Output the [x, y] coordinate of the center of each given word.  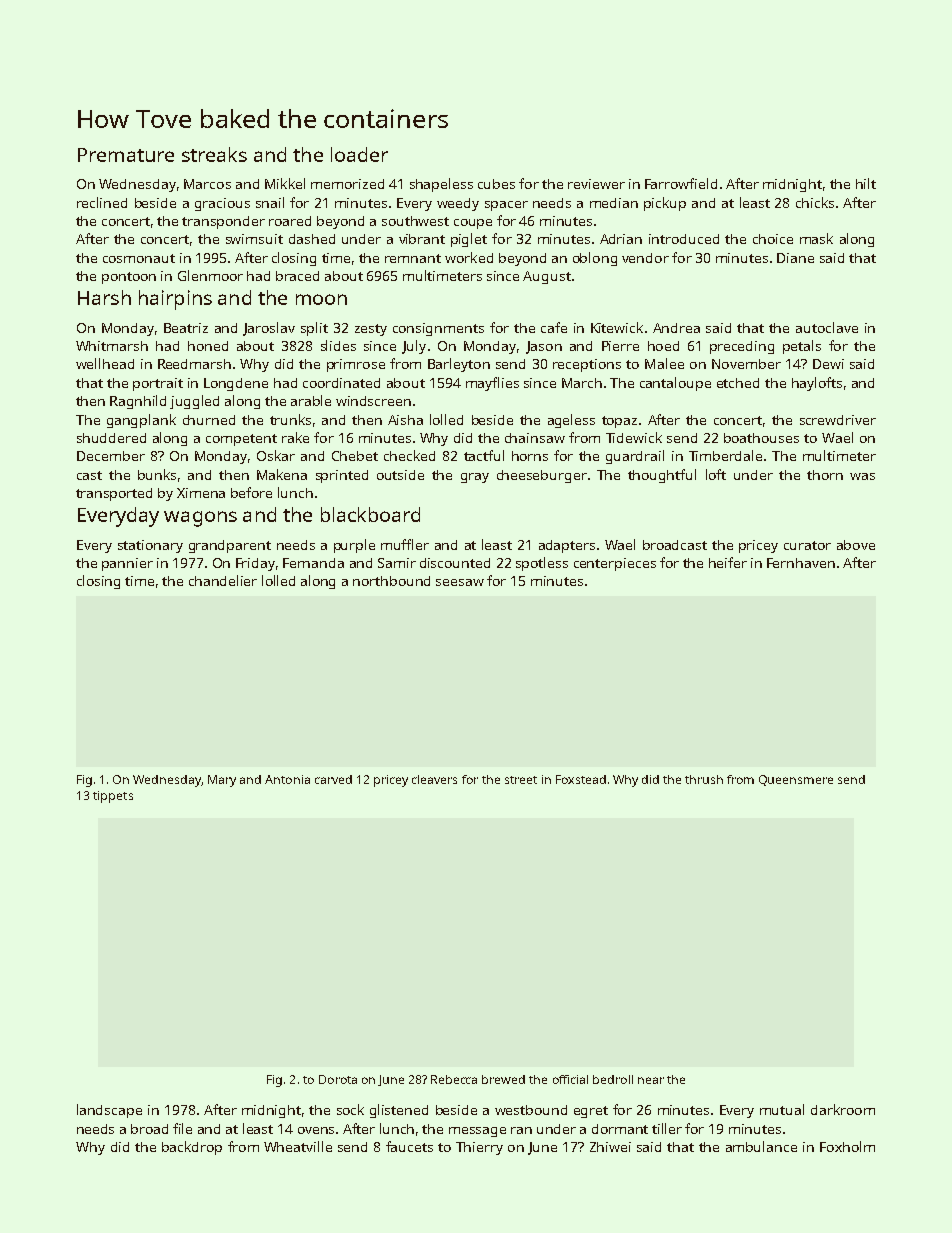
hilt [866, 183]
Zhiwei [610, 1147]
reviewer [596, 184]
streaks [214, 154]
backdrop [192, 1148]
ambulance [761, 1146]
